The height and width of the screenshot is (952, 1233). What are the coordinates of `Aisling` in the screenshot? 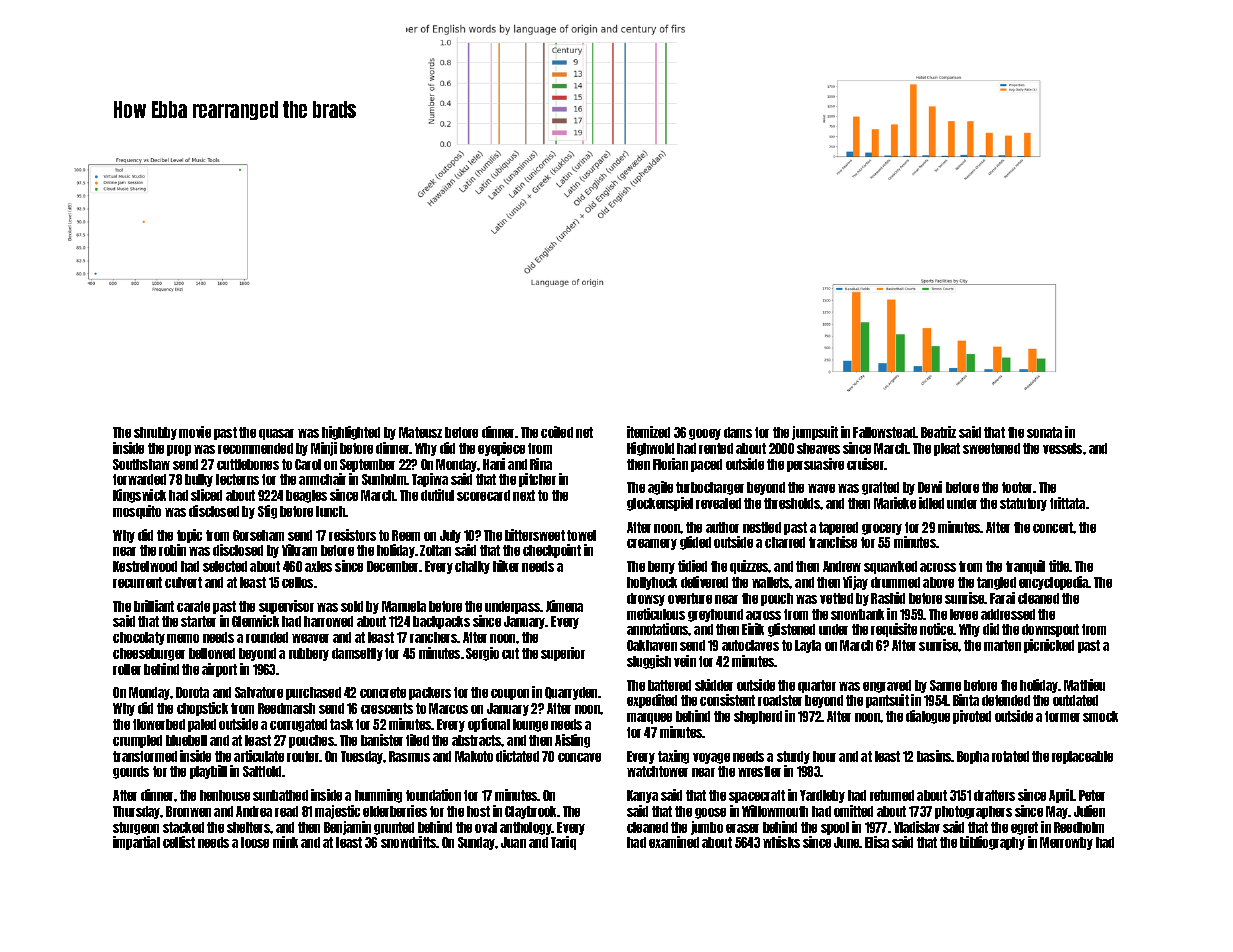 It's located at (572, 741).
